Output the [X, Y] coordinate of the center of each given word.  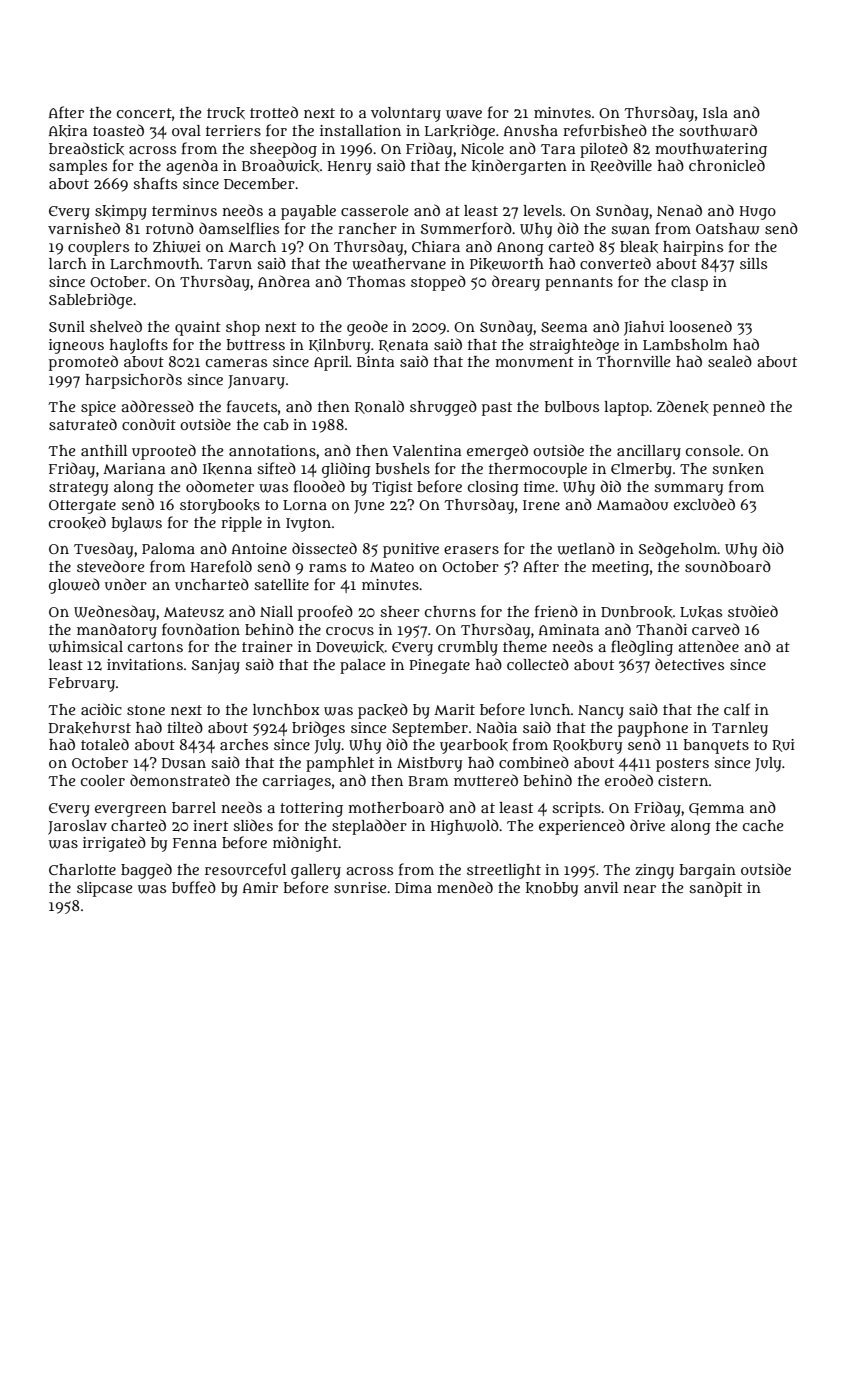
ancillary [649, 452]
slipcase [104, 889]
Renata [403, 346]
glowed [74, 586]
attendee [708, 646]
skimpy [121, 212]
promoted [83, 363]
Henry [349, 168]
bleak [639, 247]
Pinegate [439, 666]
